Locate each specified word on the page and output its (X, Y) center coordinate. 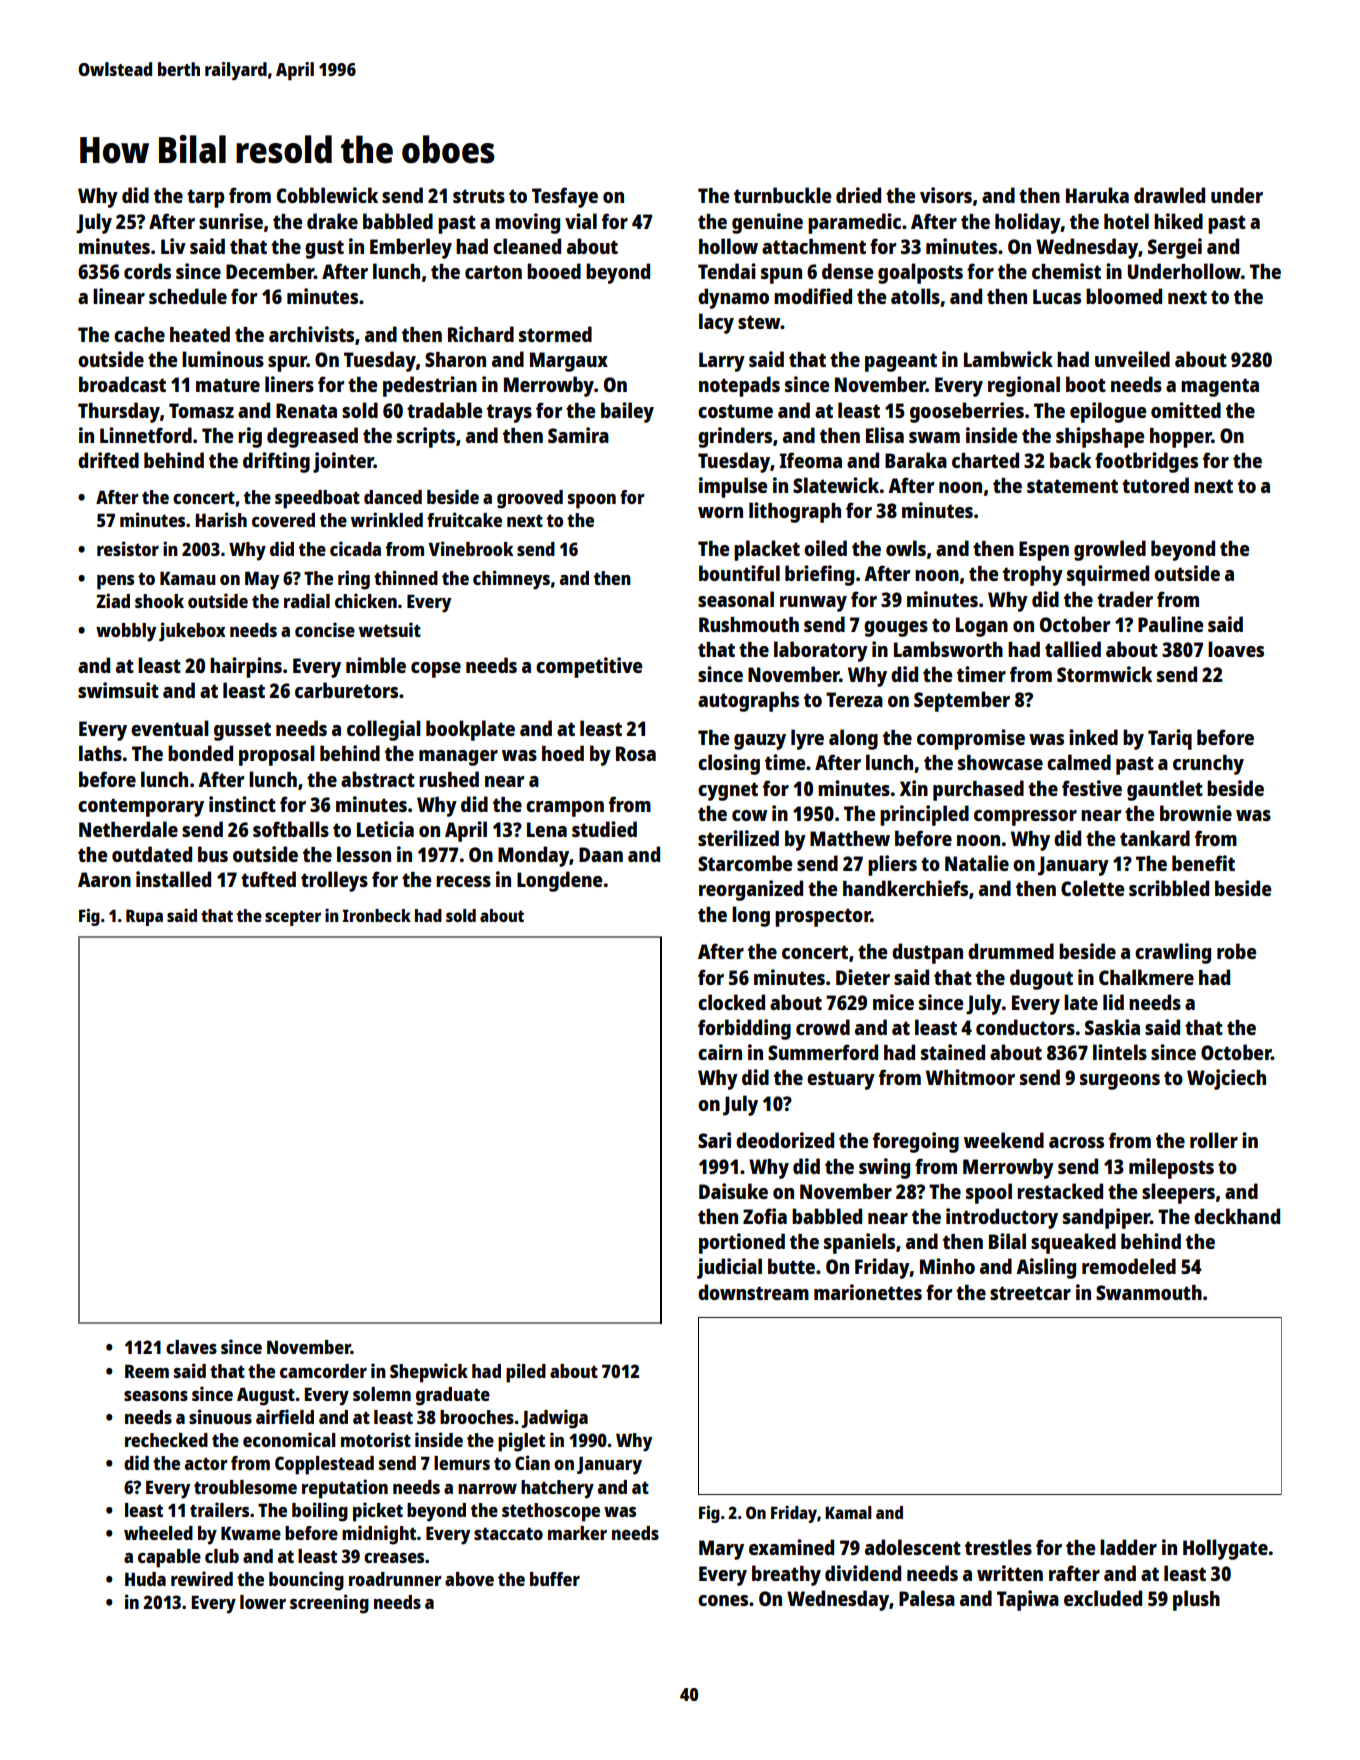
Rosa (636, 753)
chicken (366, 600)
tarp (205, 198)
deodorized (785, 1140)
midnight (379, 1535)
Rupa (144, 917)
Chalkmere (1146, 977)
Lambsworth (948, 649)
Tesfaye (565, 197)
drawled (1169, 195)
